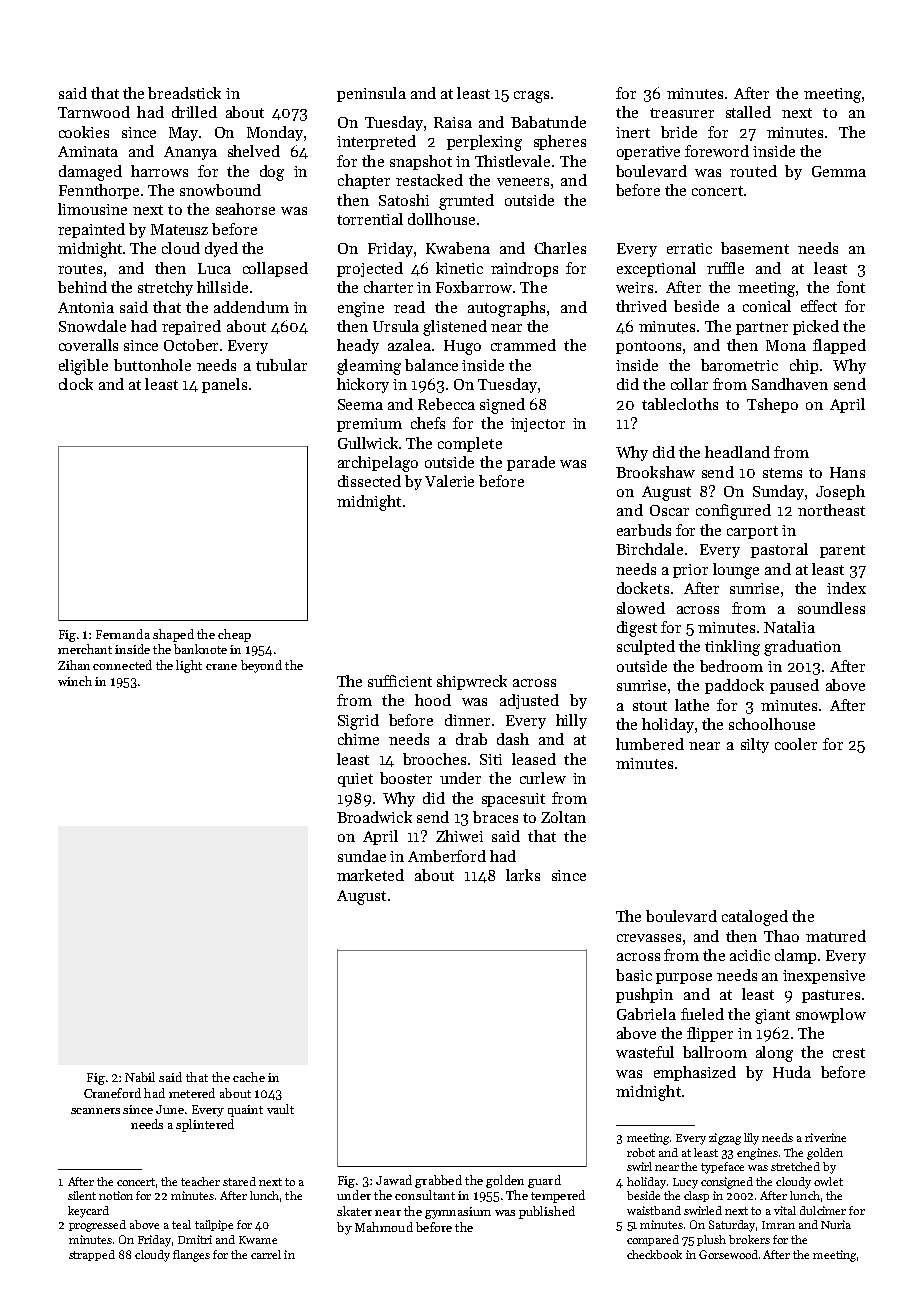 This page has width=924, height=1308. Describe the element at coordinates (739, 365) in the page. I see `barometric` at that location.
